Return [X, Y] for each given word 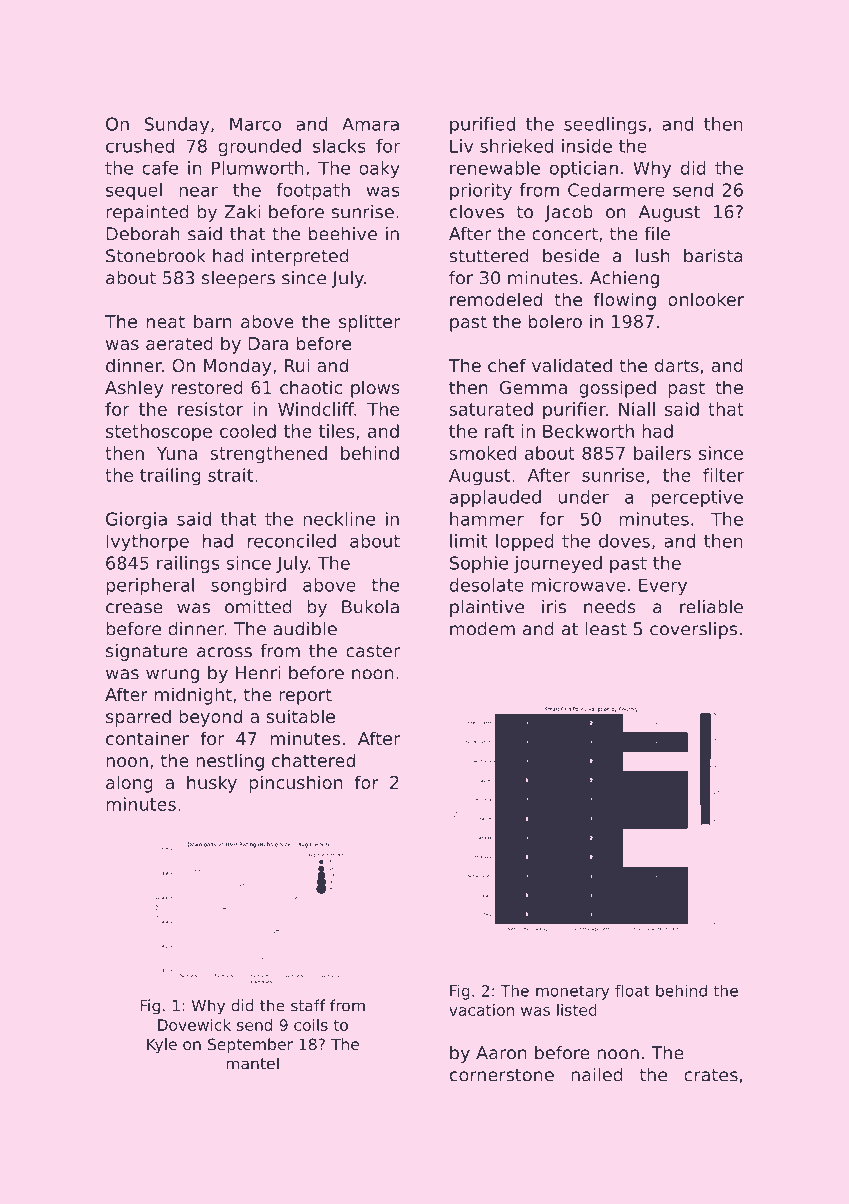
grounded [260, 147]
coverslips [693, 630]
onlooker [706, 299]
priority [481, 191]
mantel [252, 1063]
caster [373, 651]
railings [188, 564]
